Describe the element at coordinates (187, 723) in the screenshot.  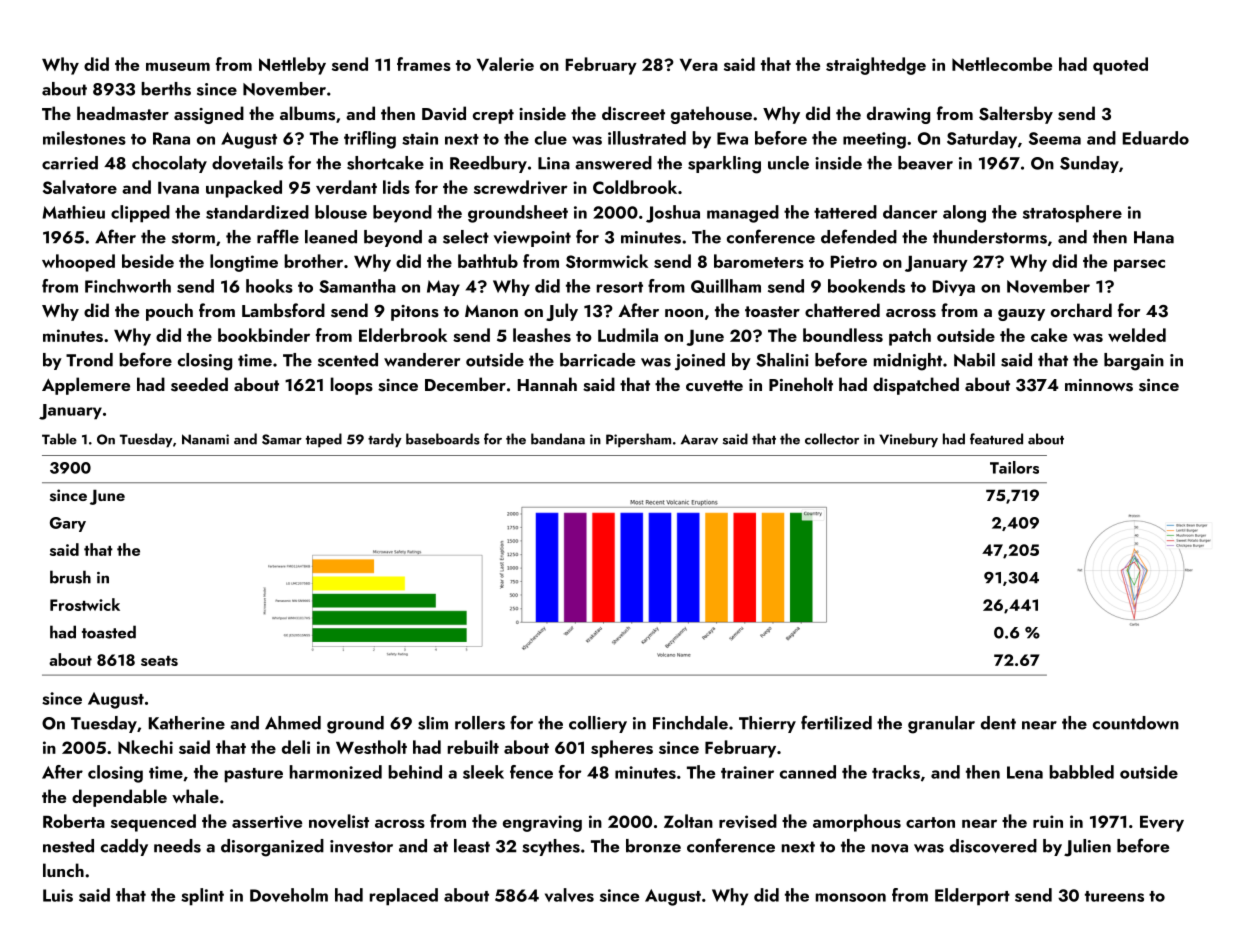
I see `Katherine` at that location.
